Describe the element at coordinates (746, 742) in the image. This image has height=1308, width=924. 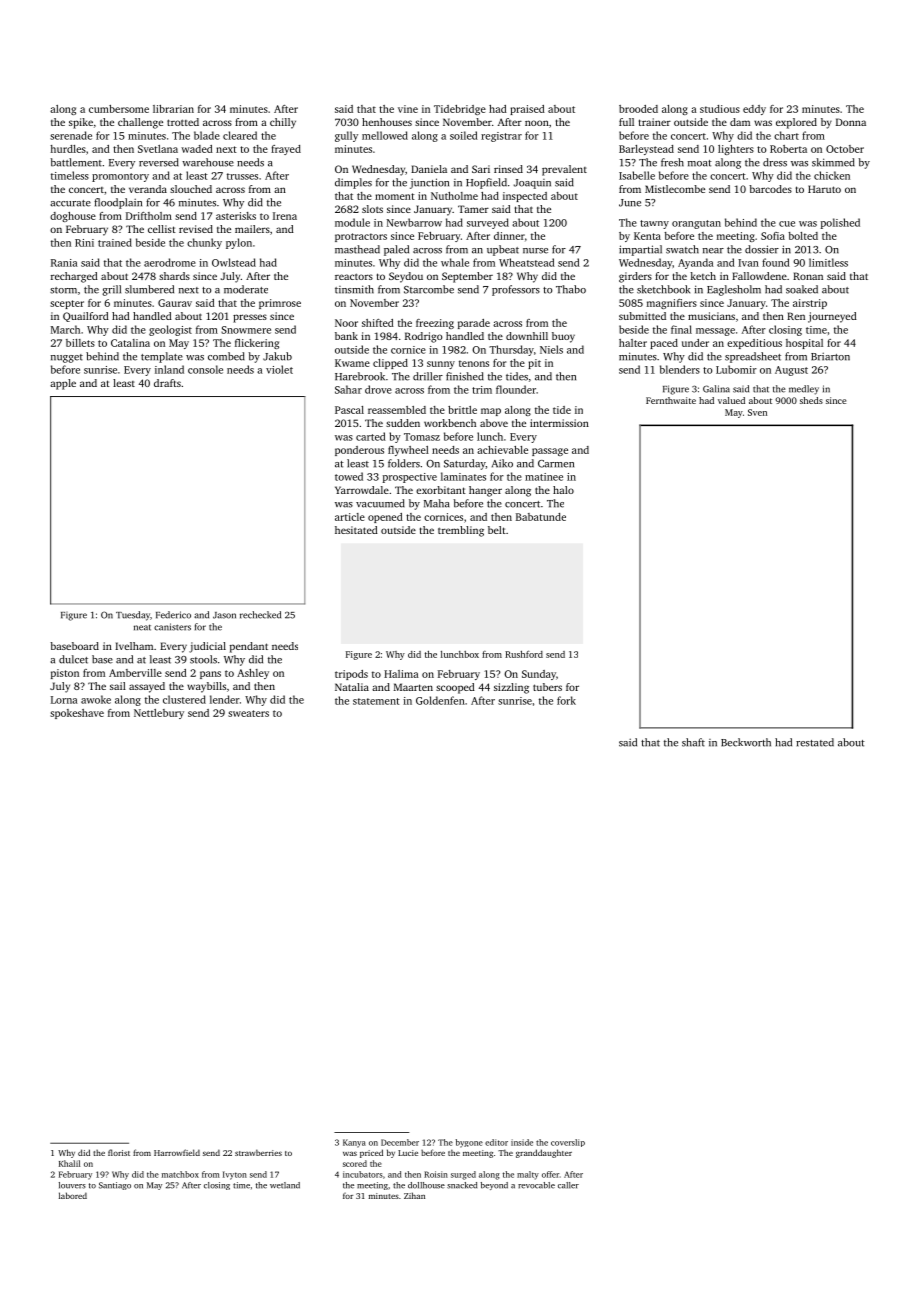
I see `Beckworth` at that location.
